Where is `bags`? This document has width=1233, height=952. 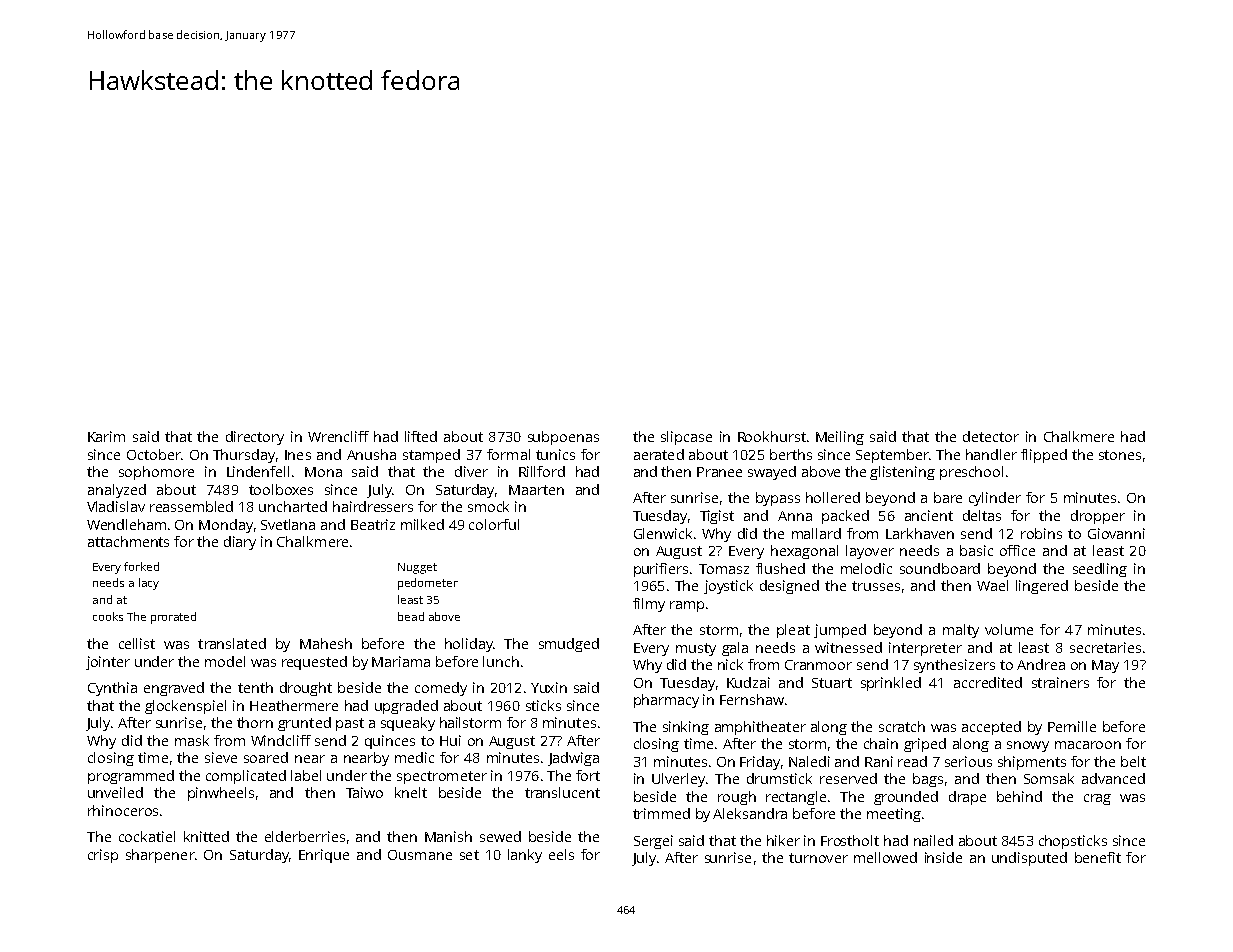 bags is located at coordinates (928, 780).
